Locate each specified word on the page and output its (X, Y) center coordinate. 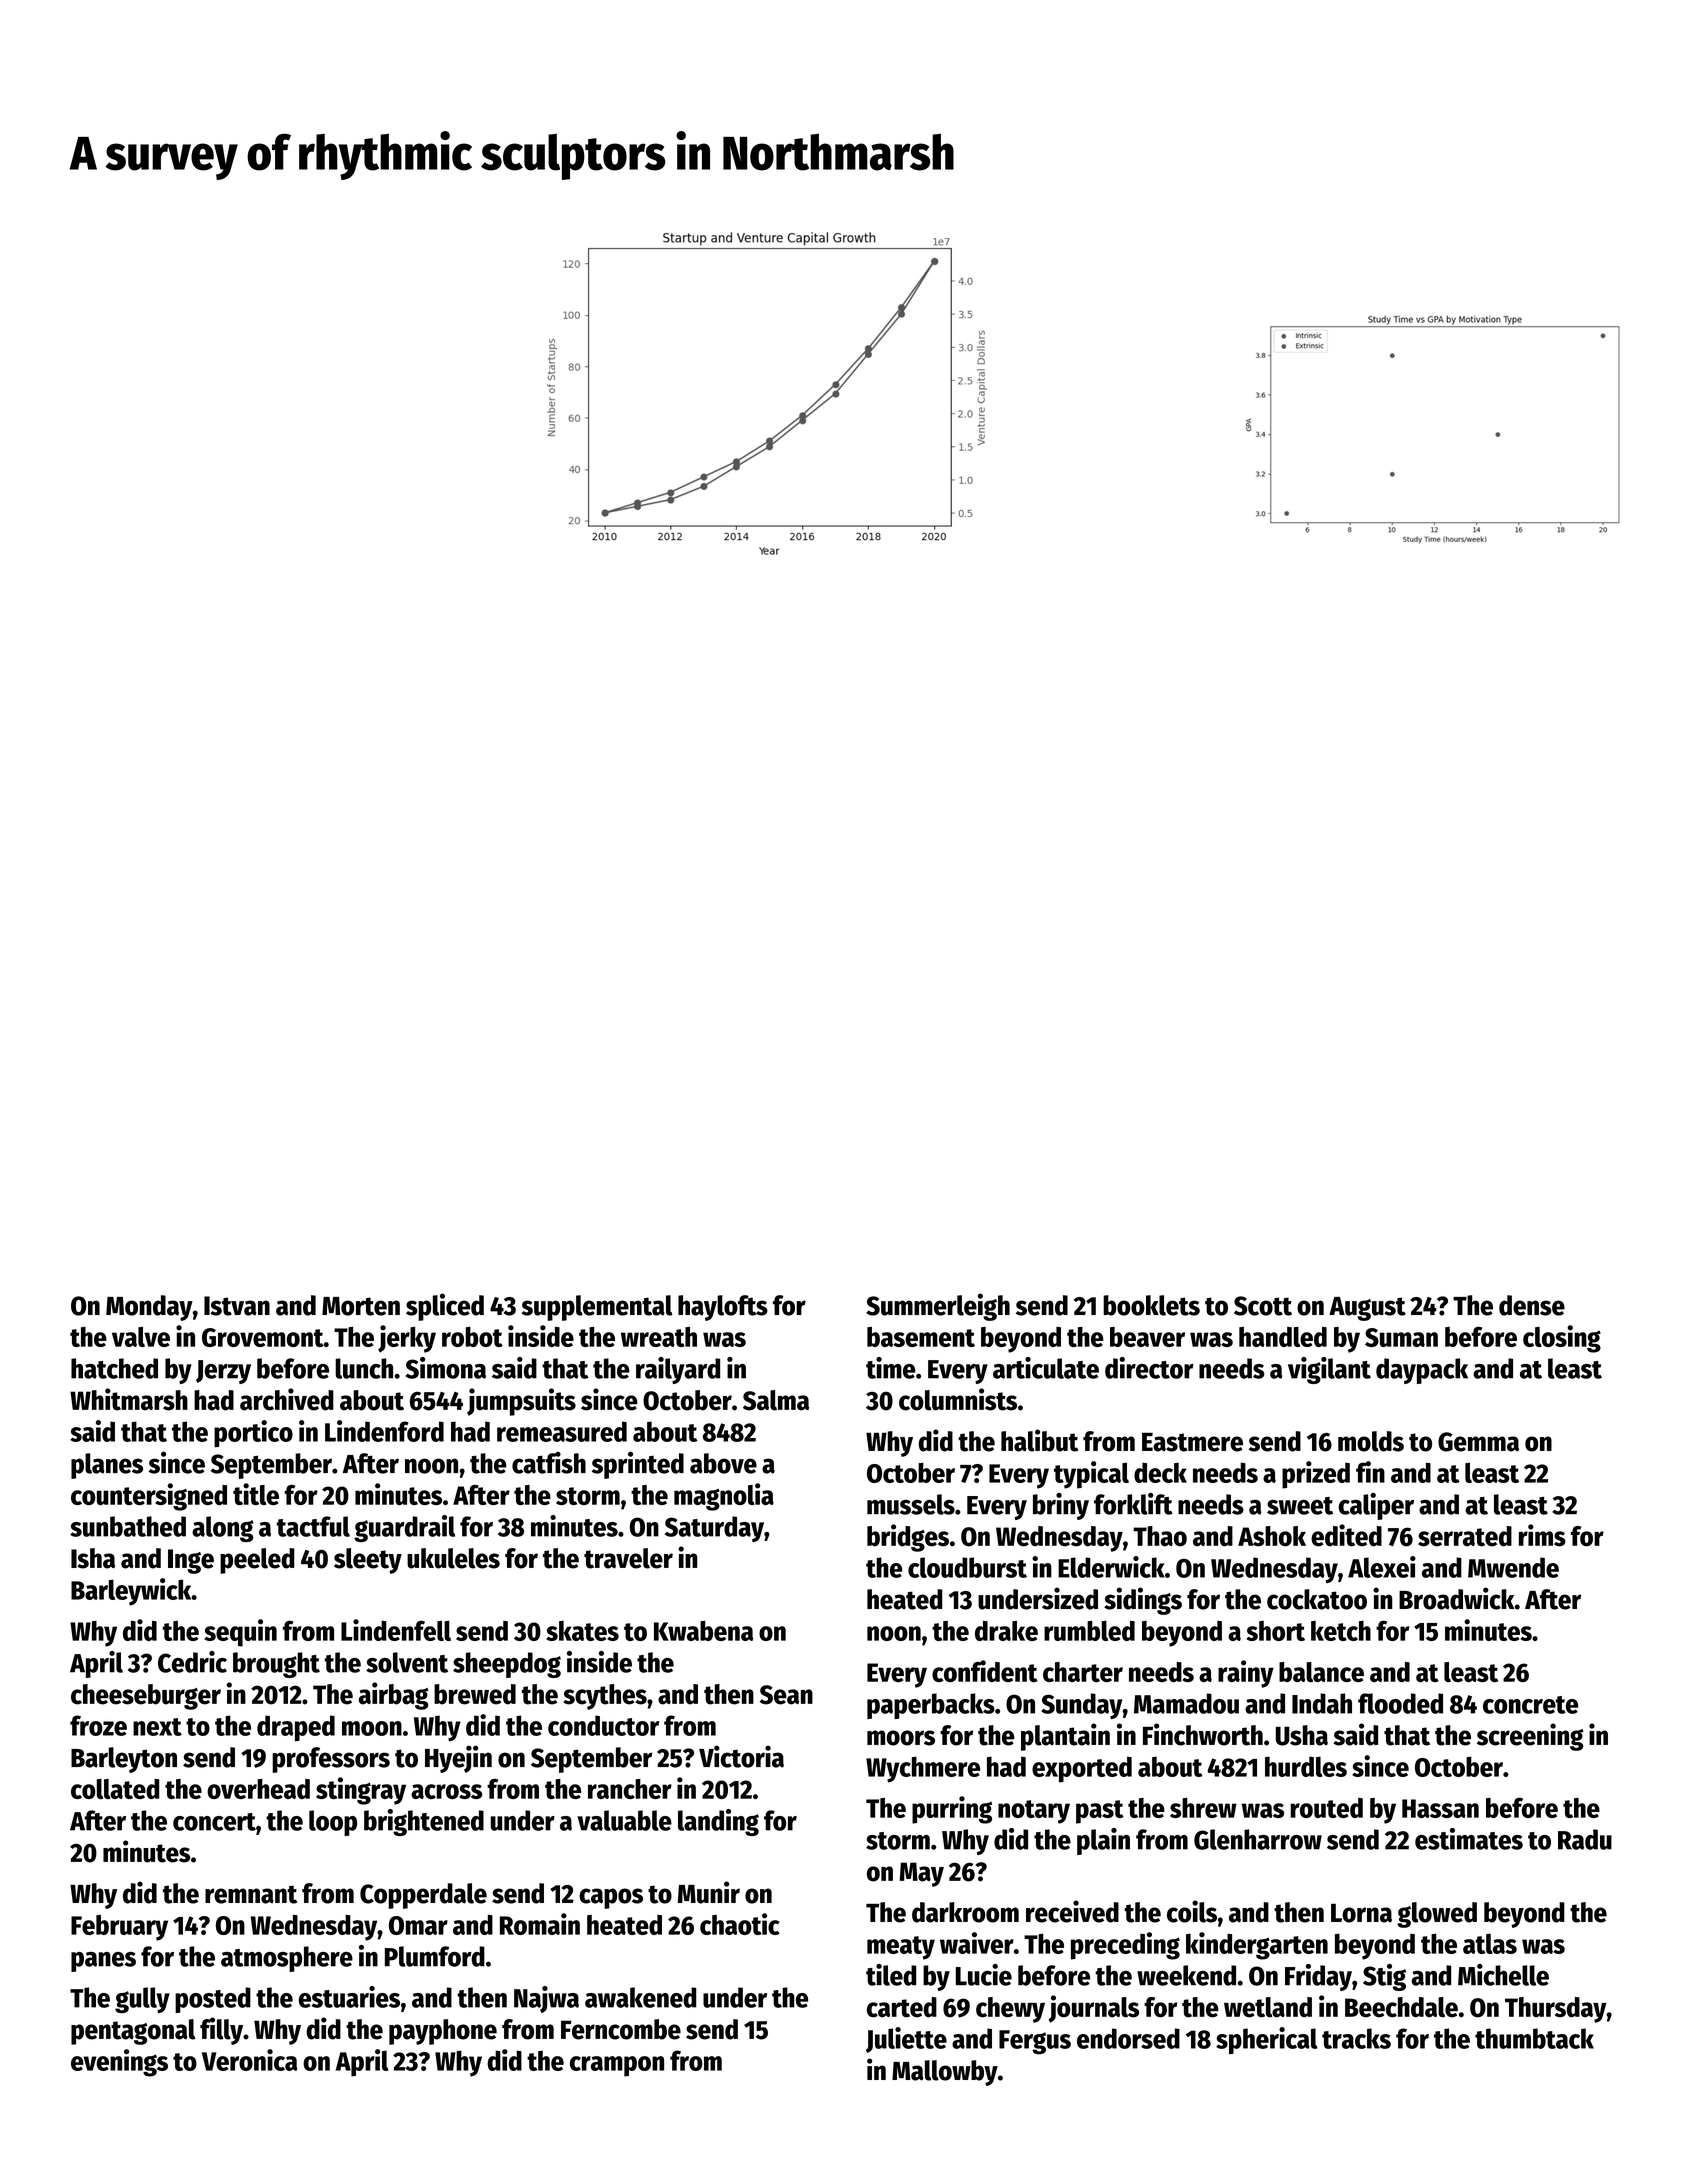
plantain (1065, 1737)
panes (103, 1962)
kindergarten (1257, 1946)
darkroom (965, 1912)
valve (141, 1337)
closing (1562, 1339)
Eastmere (1192, 1442)
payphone (443, 2032)
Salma (776, 1400)
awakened (640, 1997)
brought (276, 1665)
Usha (1302, 1735)
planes (107, 1466)
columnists (958, 1399)
